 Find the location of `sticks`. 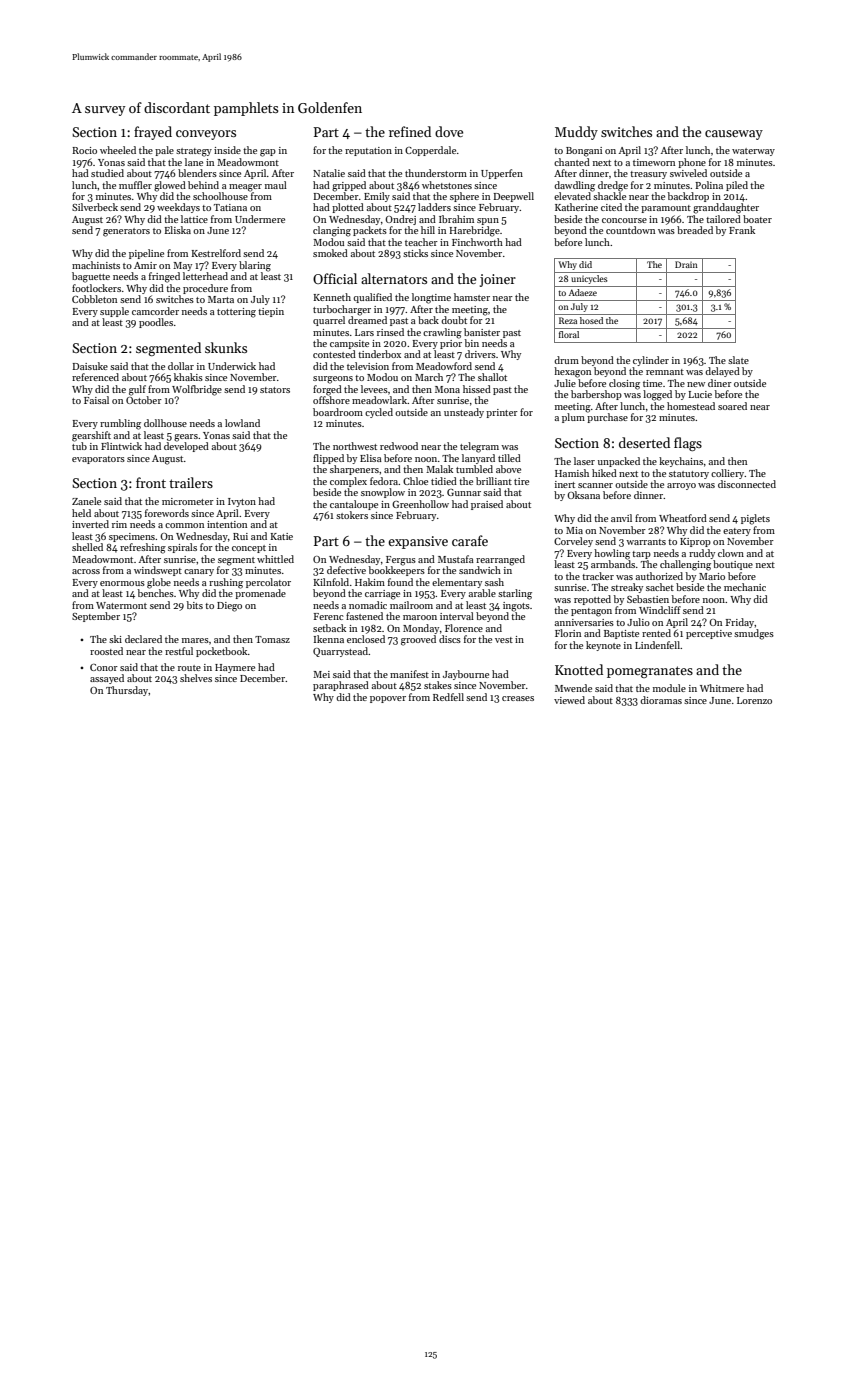

sticks is located at coordinates (415, 253).
